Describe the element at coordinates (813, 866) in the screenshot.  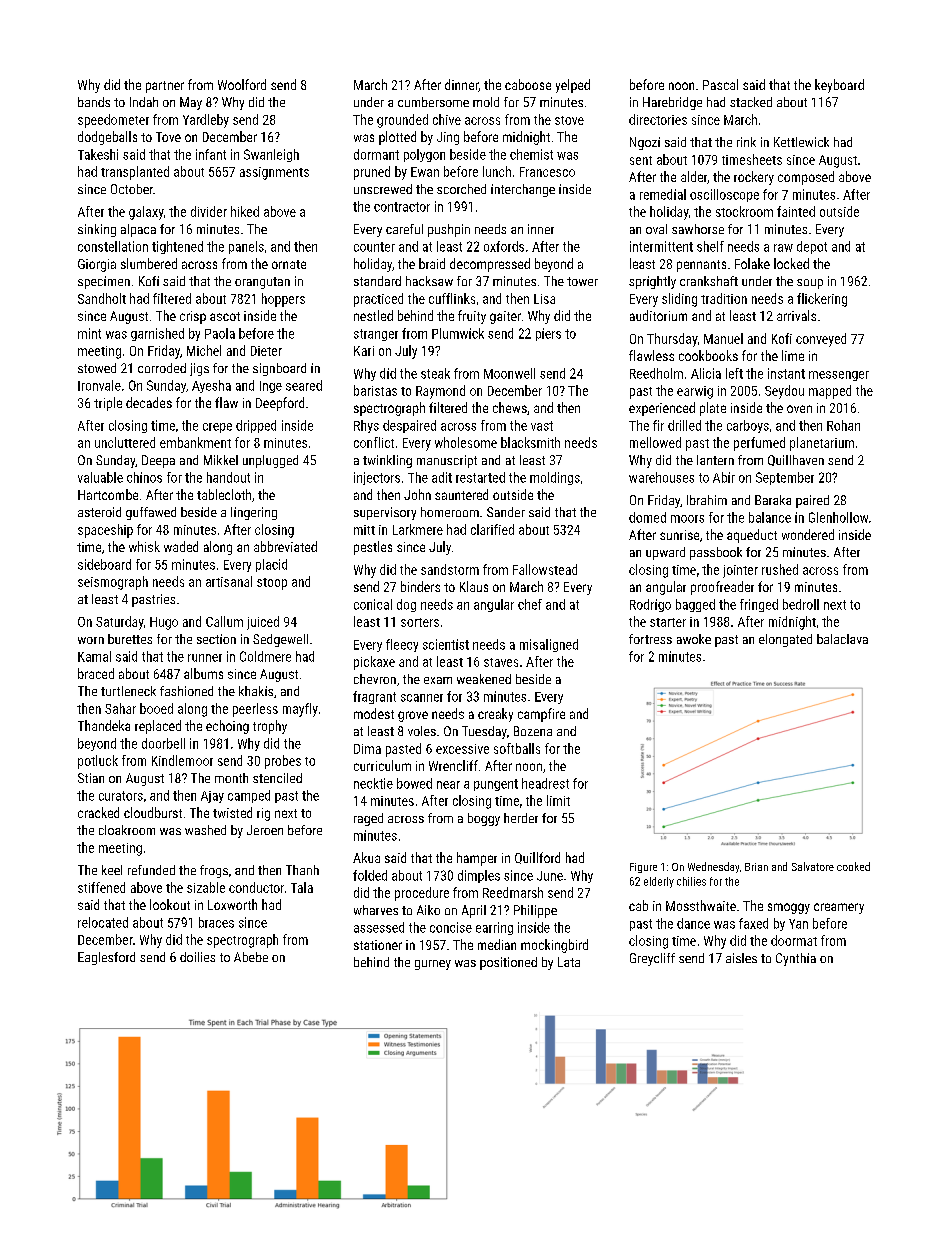
I see `Salvatore` at that location.
